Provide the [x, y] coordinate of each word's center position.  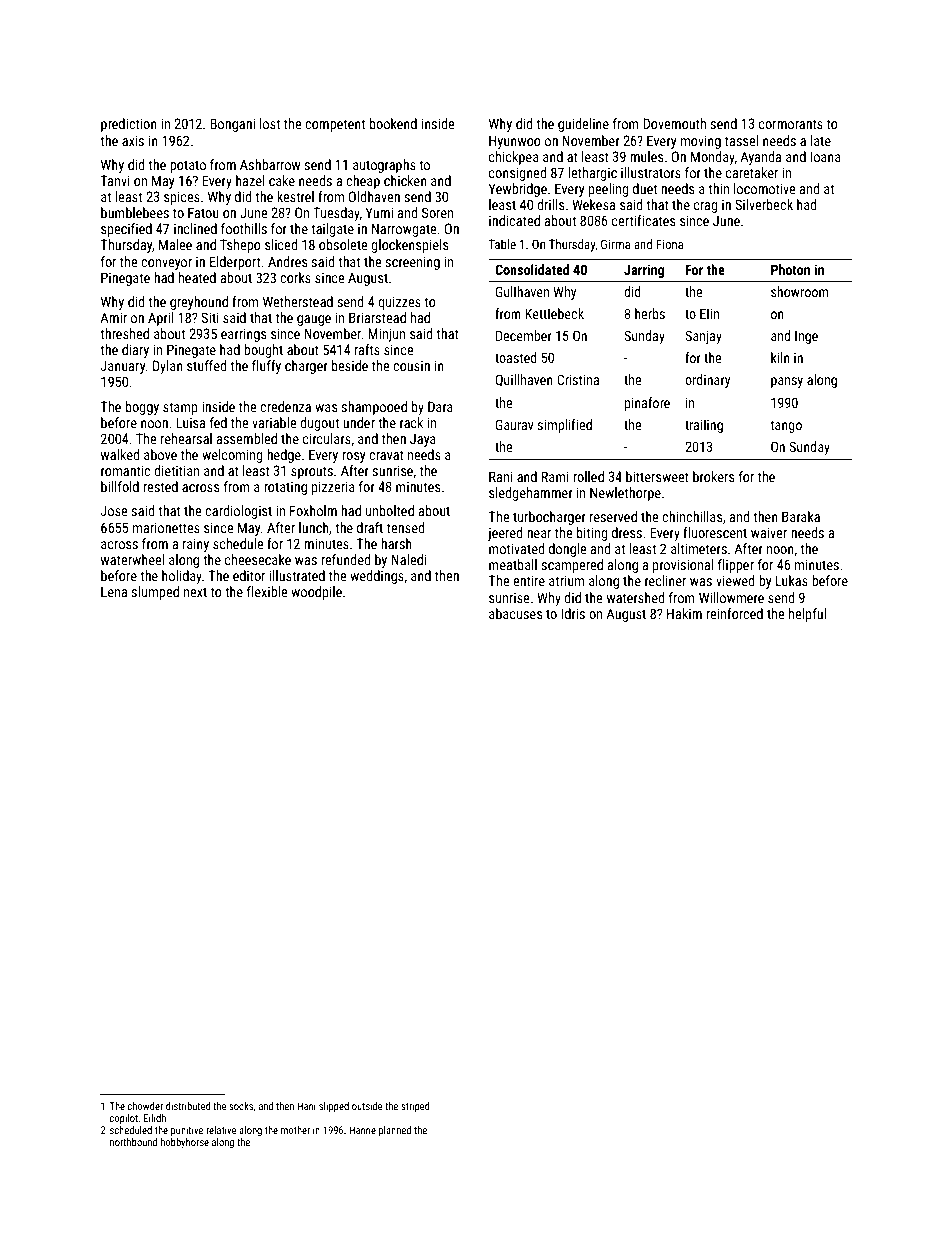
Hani [306, 1106]
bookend [393, 123]
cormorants [791, 124]
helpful [807, 615]
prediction [129, 125]
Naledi [408, 559]
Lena [114, 591]
